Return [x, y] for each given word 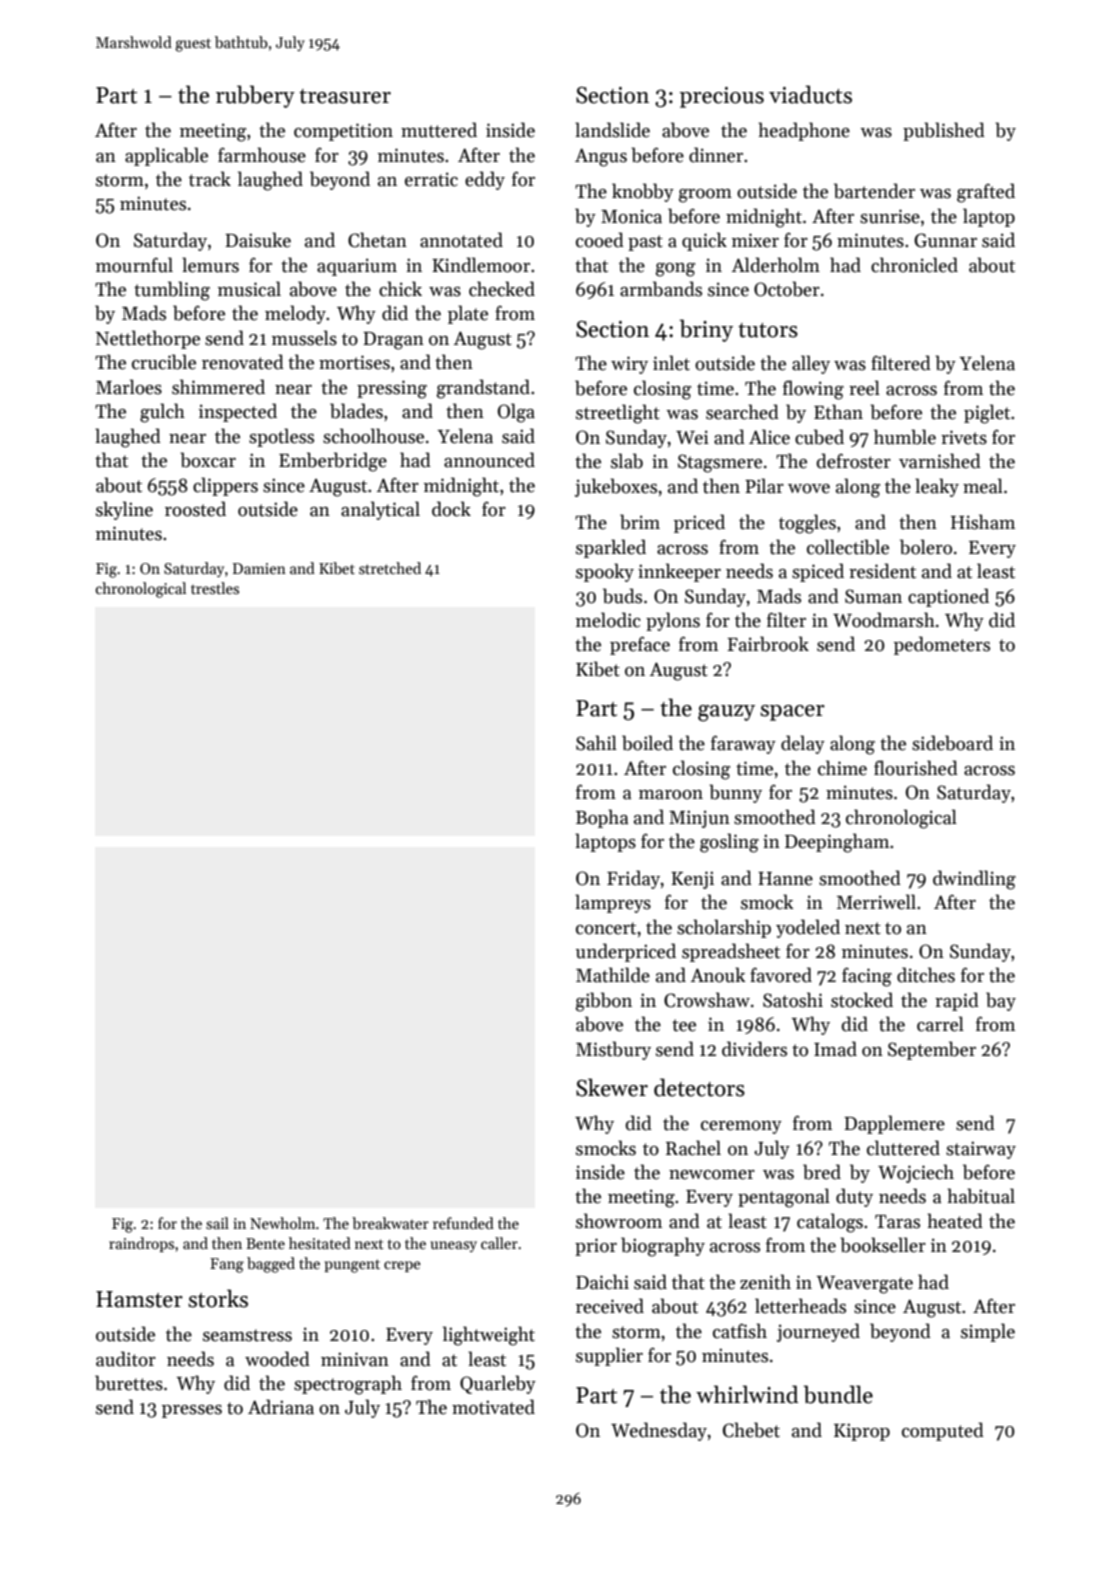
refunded [463, 1223]
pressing [392, 389]
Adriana [281, 1407]
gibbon [604, 1002]
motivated [493, 1407]
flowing [813, 390]
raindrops [141, 1244]
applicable [166, 156]
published [944, 131]
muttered [439, 130]
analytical [380, 510]
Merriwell [876, 902]
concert [606, 928]
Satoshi [793, 1000]
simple [988, 1332]
